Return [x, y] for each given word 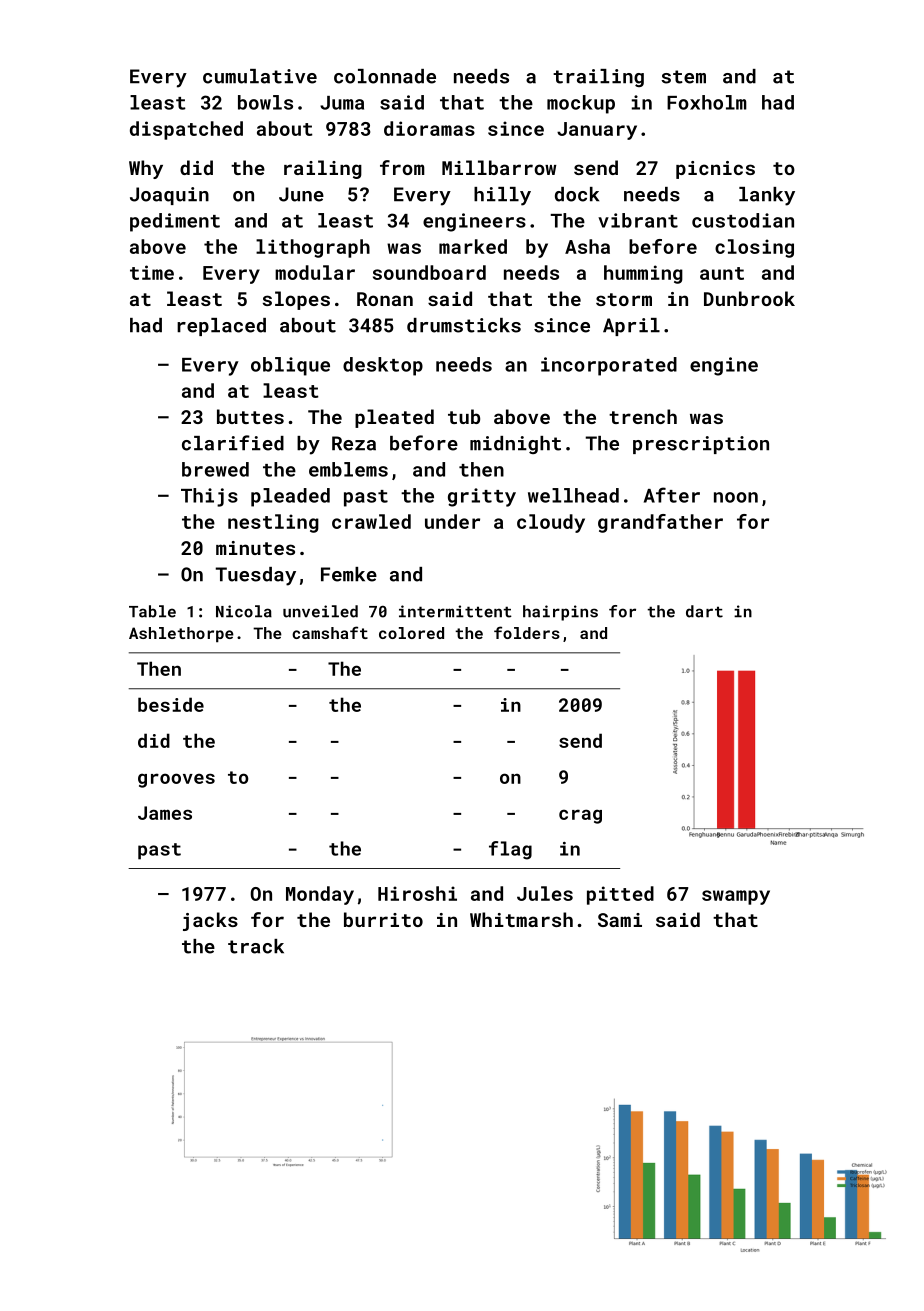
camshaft [330, 632]
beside [171, 704]
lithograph [313, 248]
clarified [233, 443]
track [256, 946]
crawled [371, 521]
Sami [620, 920]
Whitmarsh [521, 919]
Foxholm [707, 102]
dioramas [429, 128]
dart [704, 611]
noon [736, 497]
